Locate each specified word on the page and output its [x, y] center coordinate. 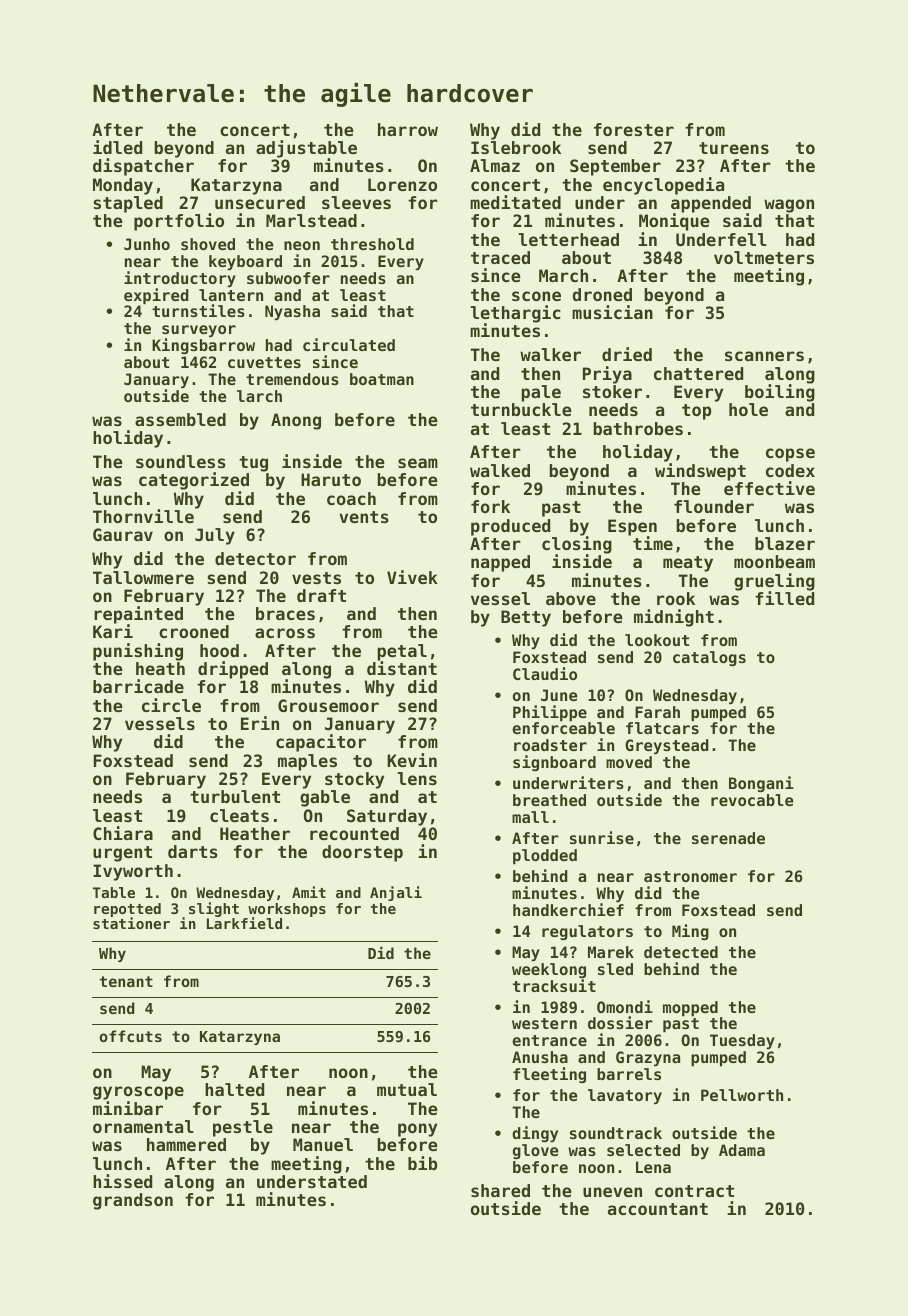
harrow [408, 129]
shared [500, 1190]
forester [634, 129]
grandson [133, 1201]
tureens [734, 148]
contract [694, 1191]
